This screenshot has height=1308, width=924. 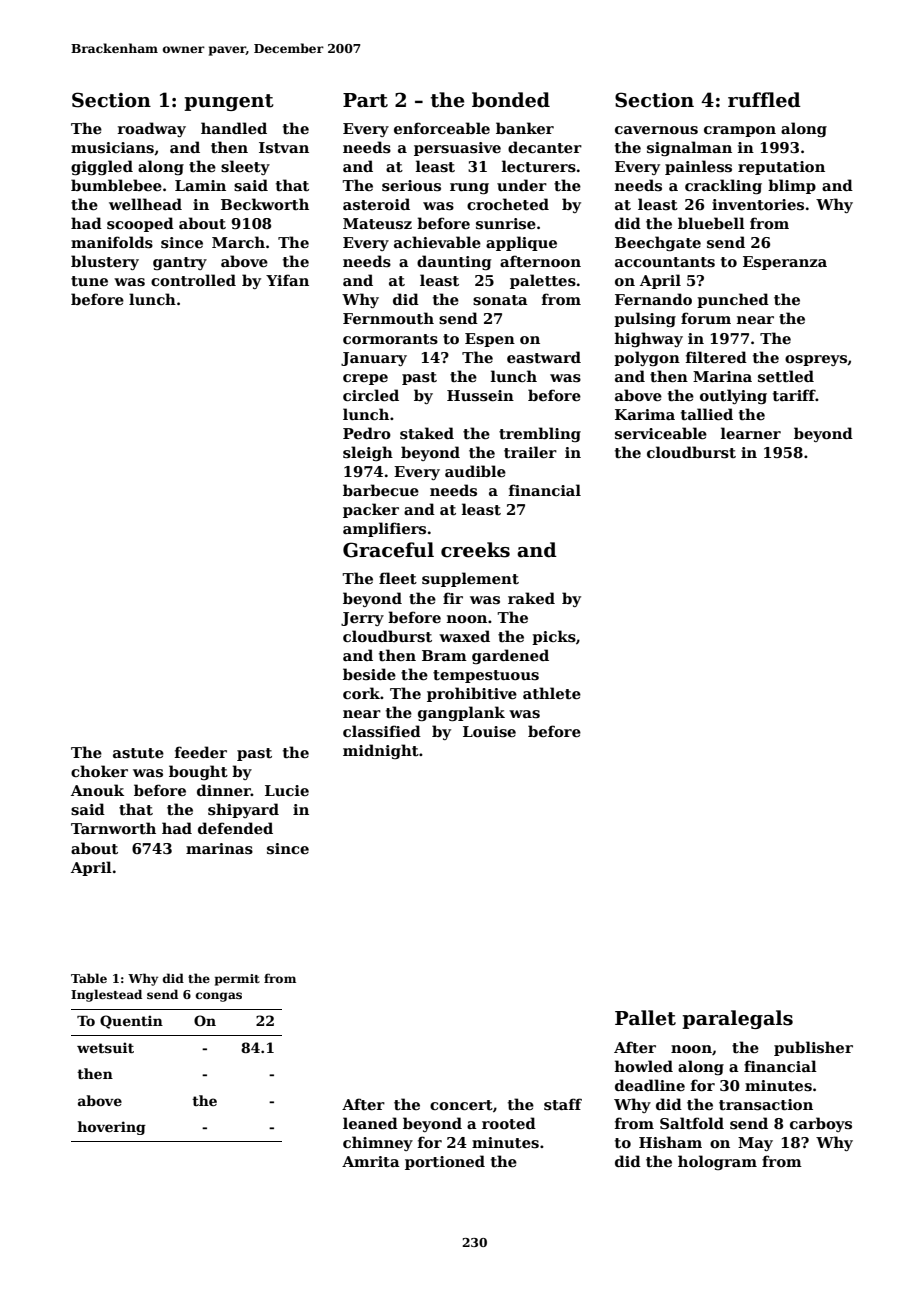 What do you see at coordinates (219, 997) in the screenshot?
I see `congas` at bounding box center [219, 997].
